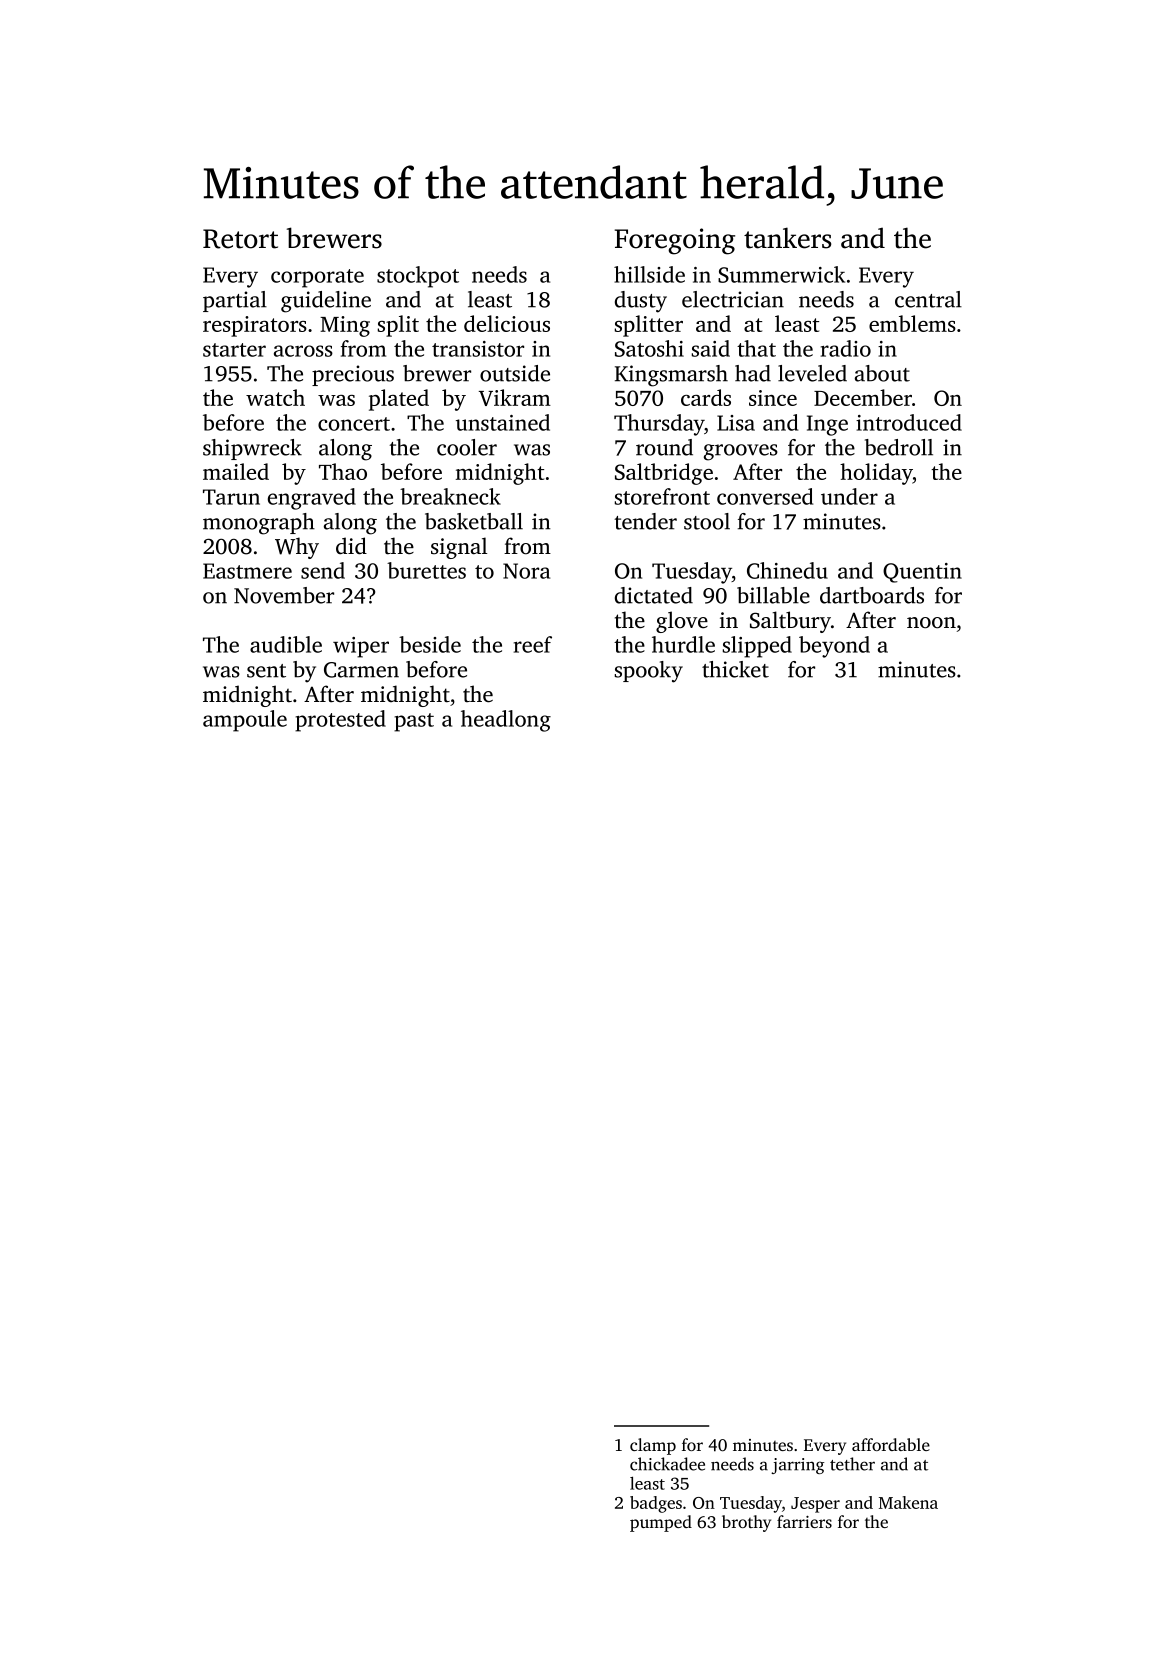  Describe the element at coordinates (245, 721) in the screenshot. I see `ampoule` at that location.
